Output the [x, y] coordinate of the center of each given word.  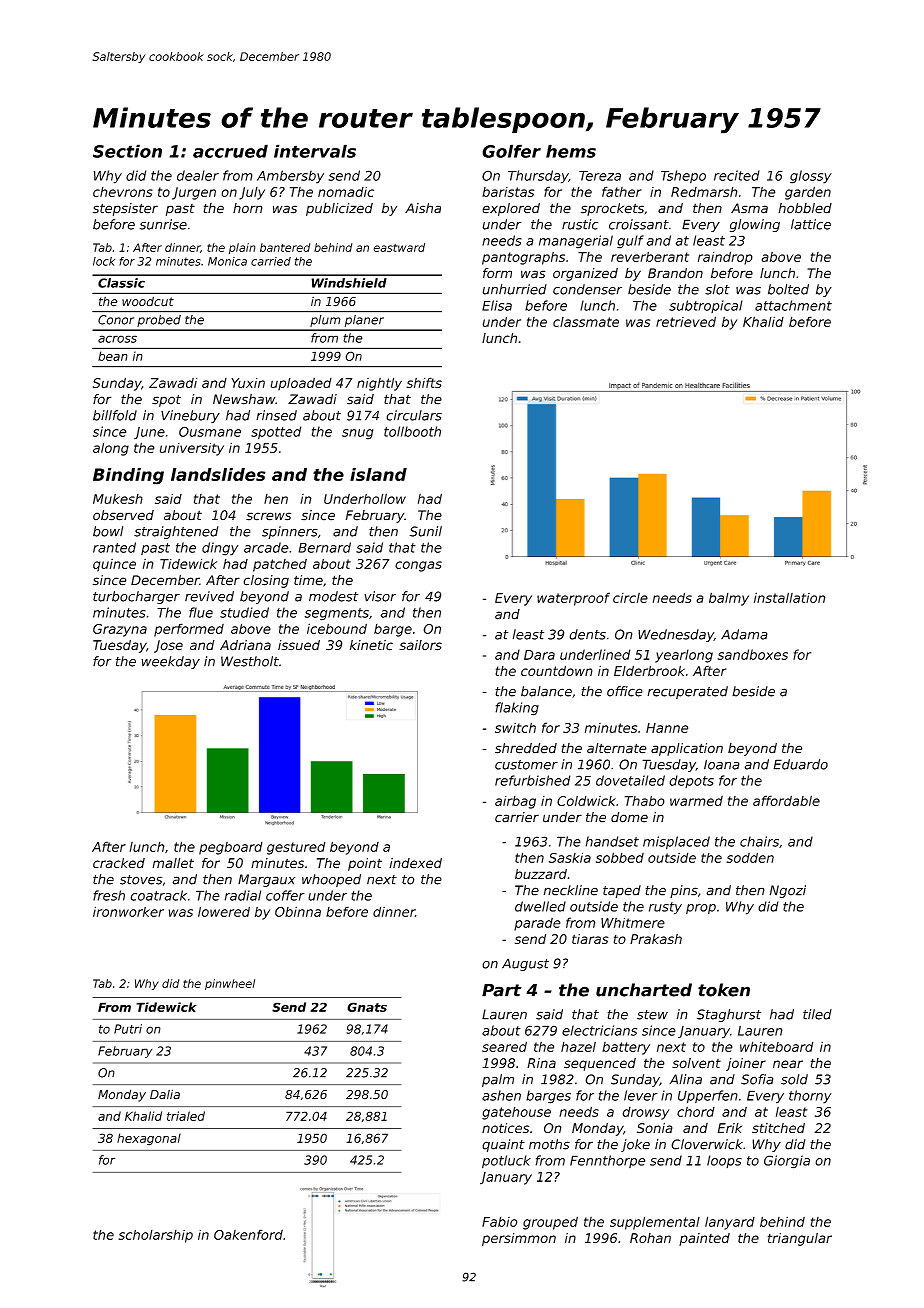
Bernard [324, 547]
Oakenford [248, 1234]
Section [127, 151]
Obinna [298, 911]
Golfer [511, 151]
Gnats [367, 1007]
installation [790, 597]
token [724, 990]
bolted [788, 289]
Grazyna [120, 630]
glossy [811, 177]
